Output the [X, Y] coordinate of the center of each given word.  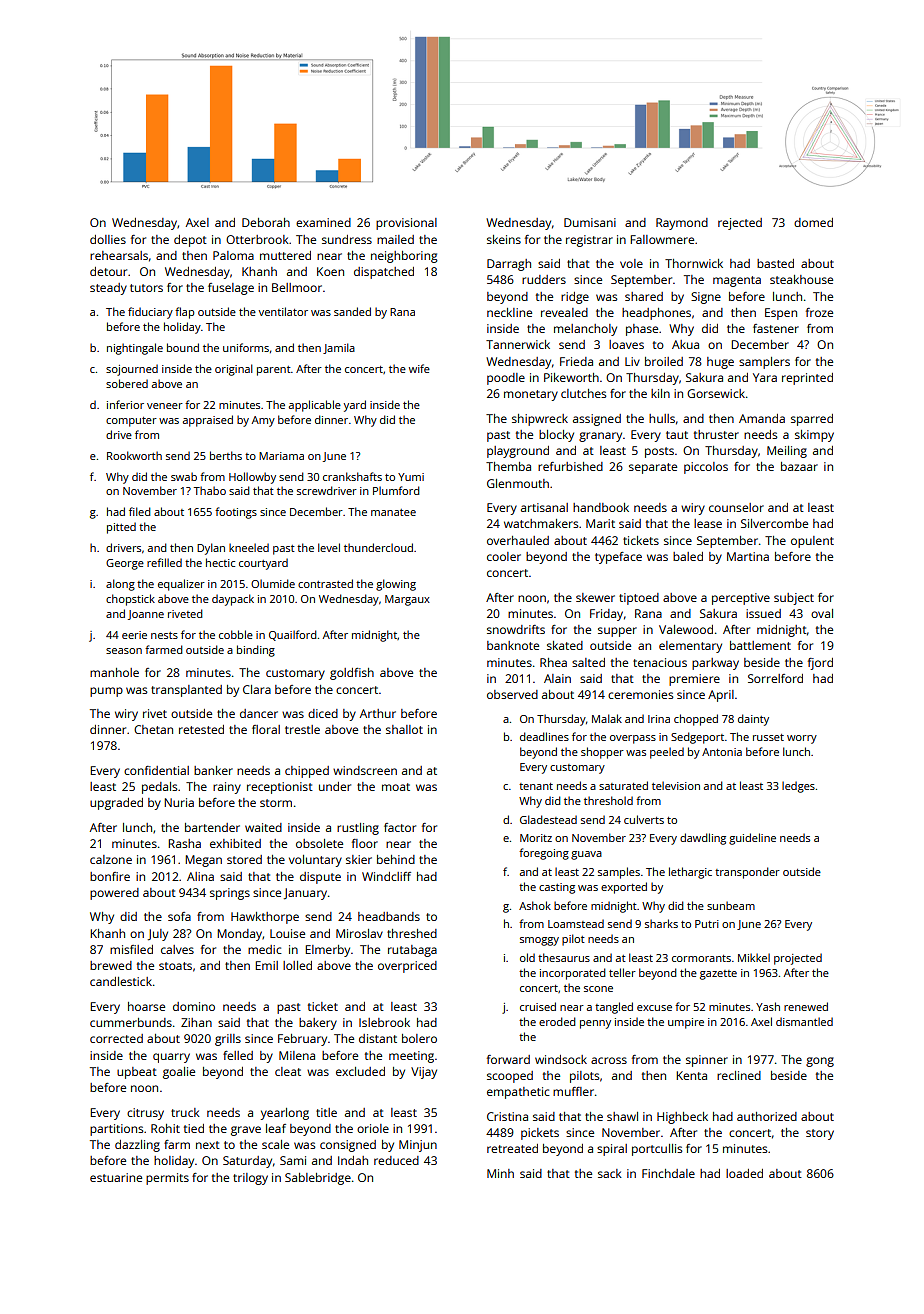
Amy [263, 421]
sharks [661, 923]
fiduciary [150, 313]
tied [194, 1128]
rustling [358, 829]
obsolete [319, 843]
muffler [573, 1091]
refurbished [570, 466]
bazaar [799, 466]
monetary [531, 395]
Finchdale [668, 1173]
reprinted [807, 379]
